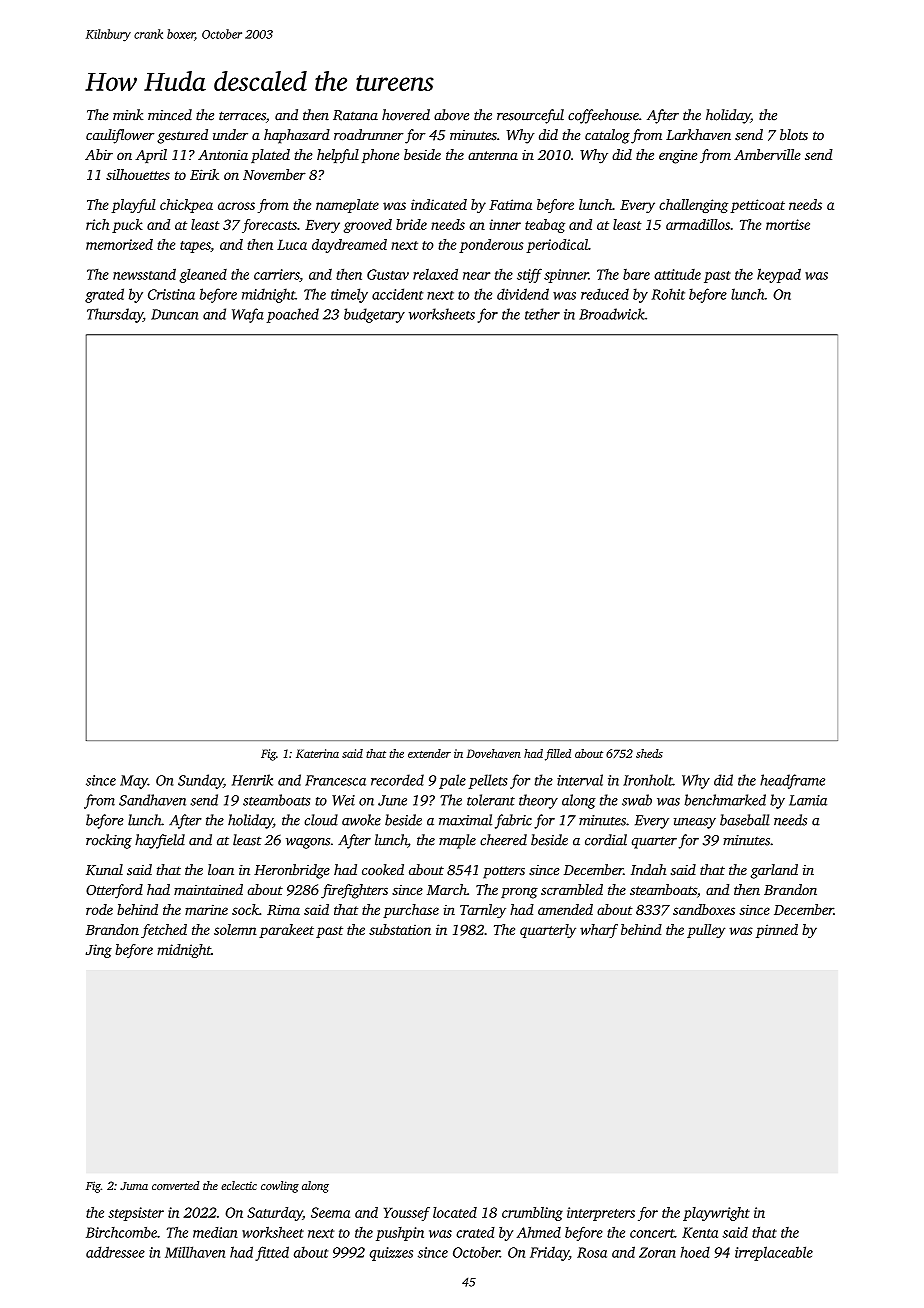  What do you see at coordinates (637, 800) in the image?
I see `swab` at bounding box center [637, 800].
